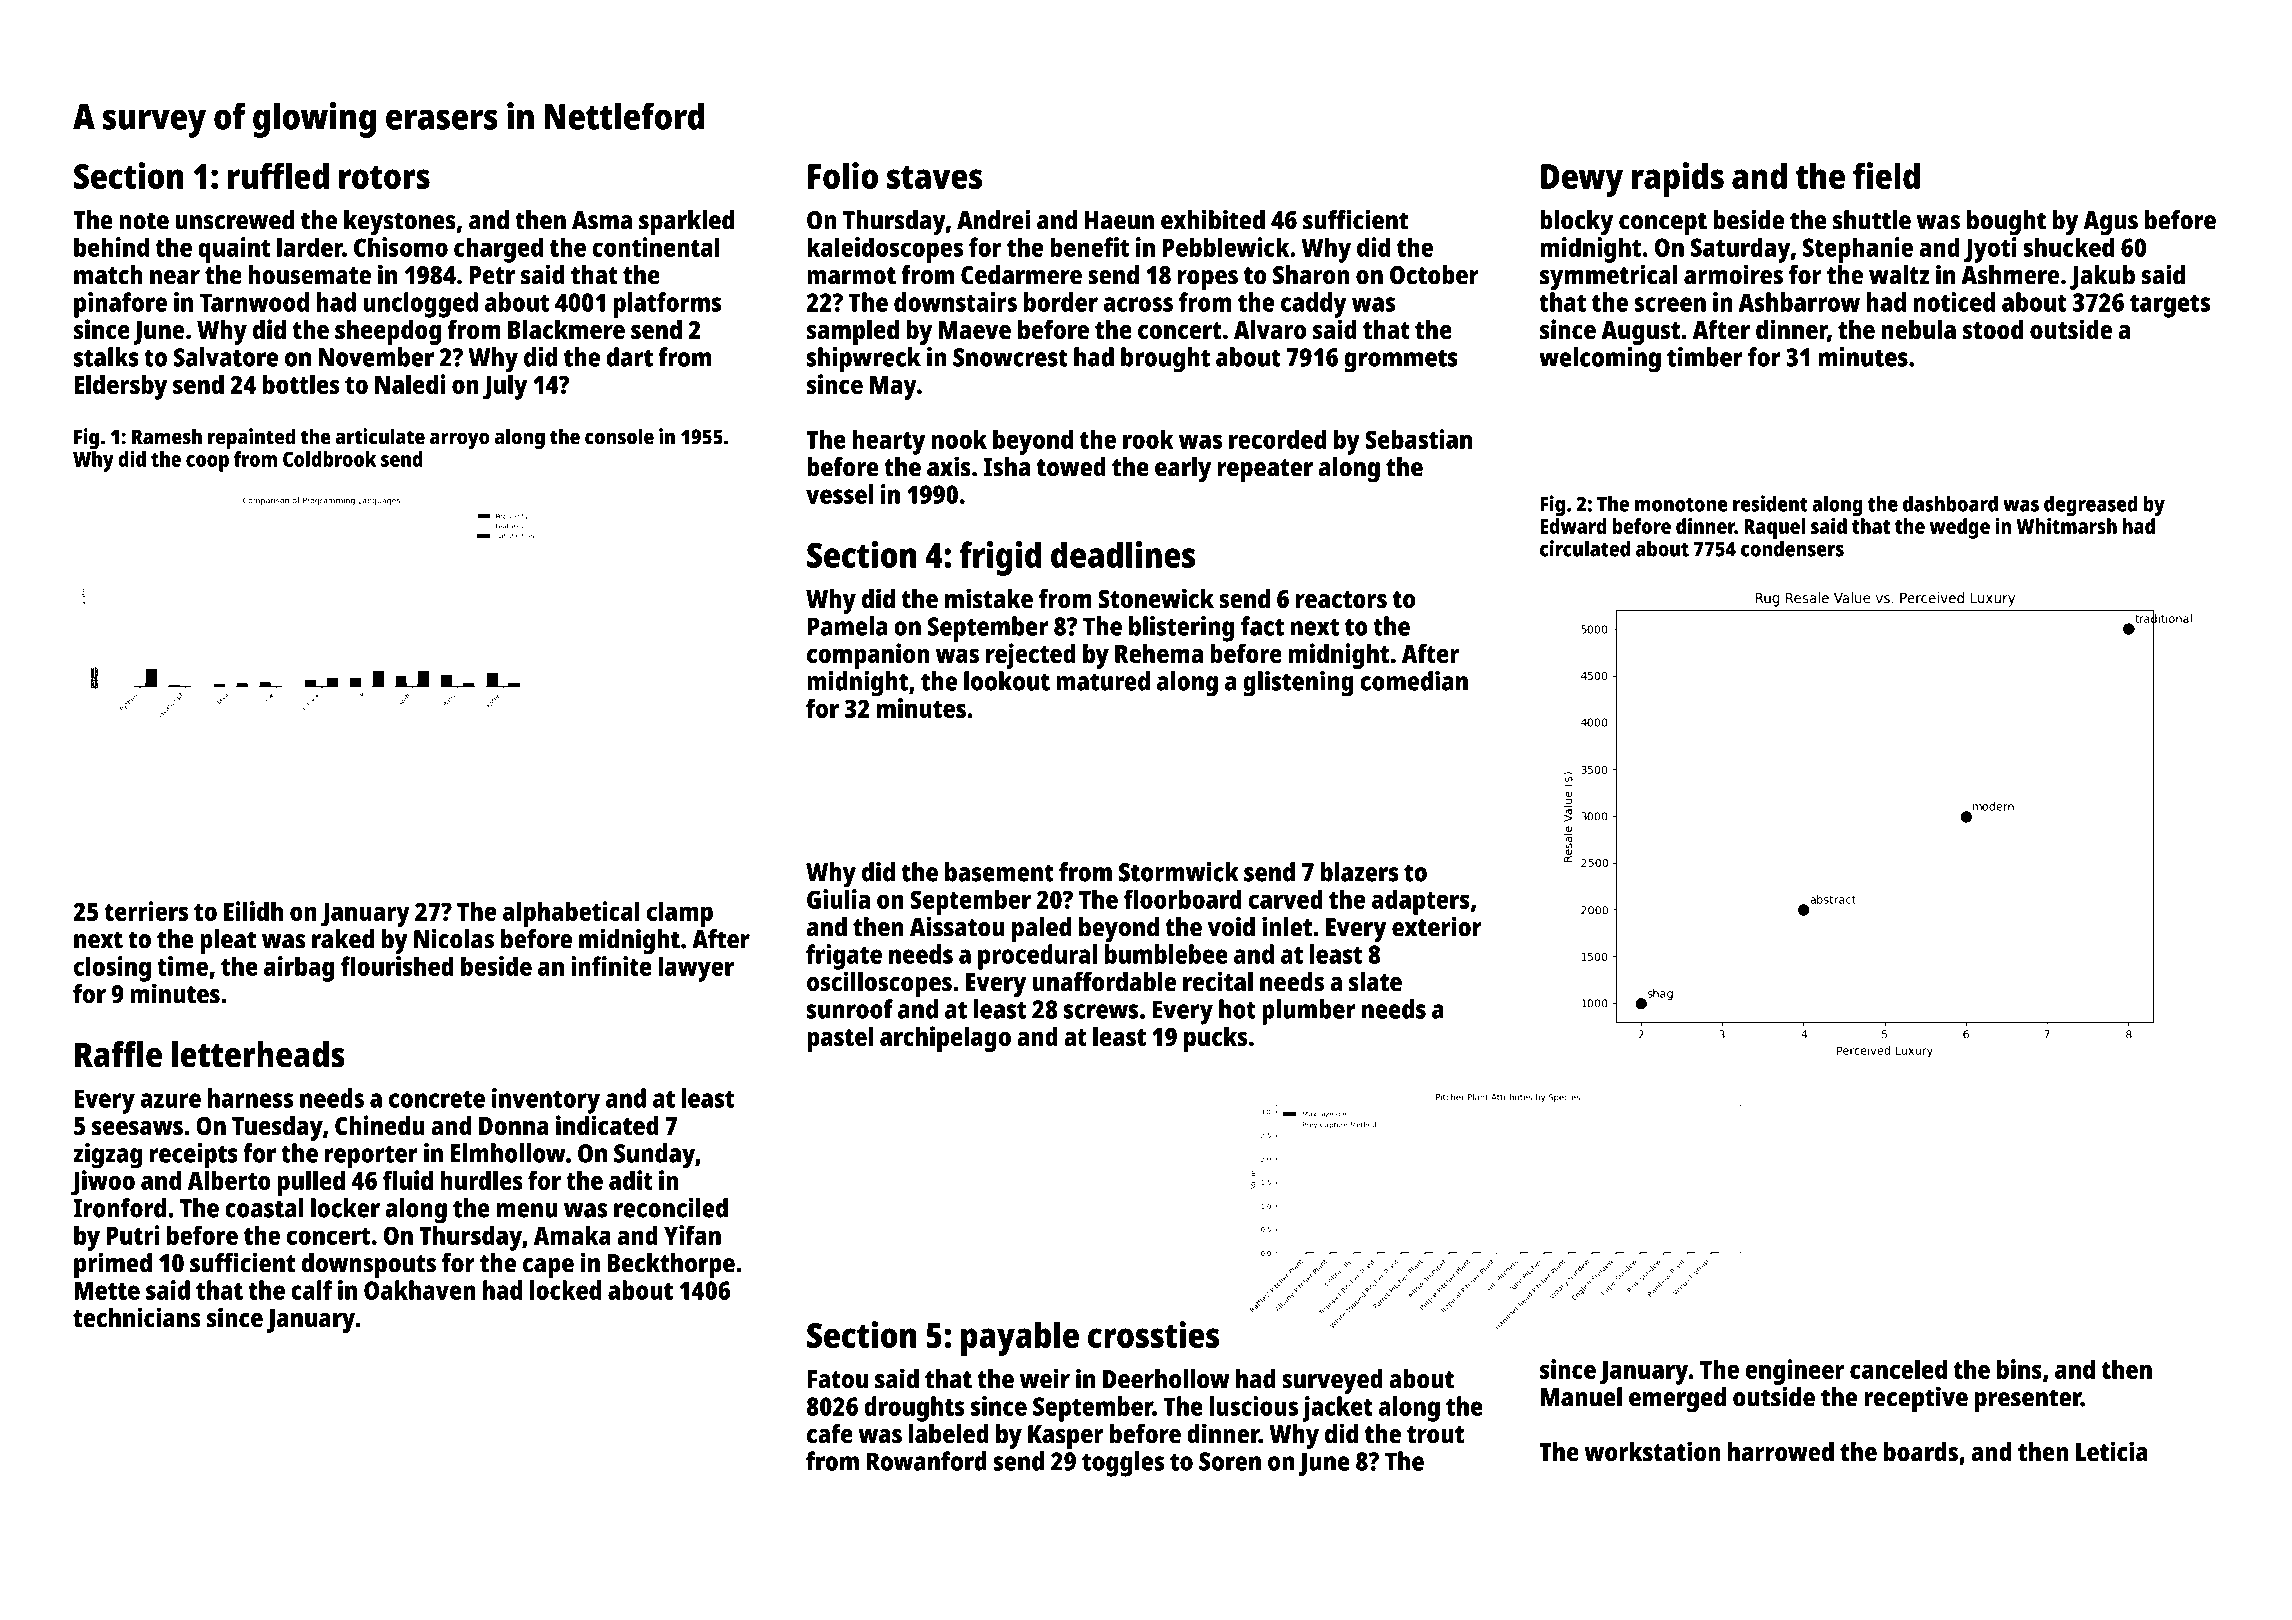 This document has height=1620, width=2292. Describe the element at coordinates (1165, 360) in the document. I see `brought` at that location.
